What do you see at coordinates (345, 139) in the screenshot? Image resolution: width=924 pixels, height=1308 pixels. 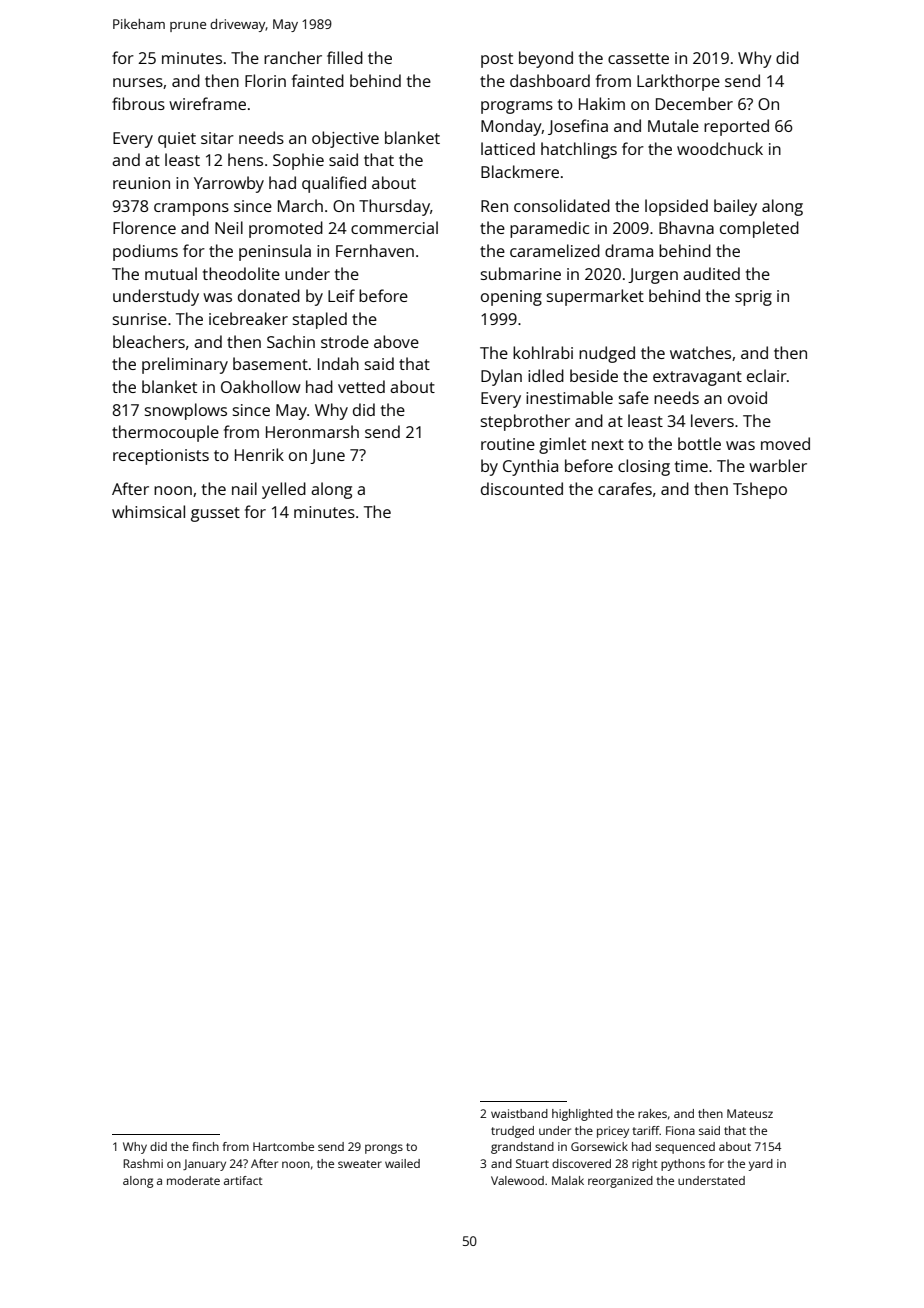 I see `objective` at bounding box center [345, 139].
